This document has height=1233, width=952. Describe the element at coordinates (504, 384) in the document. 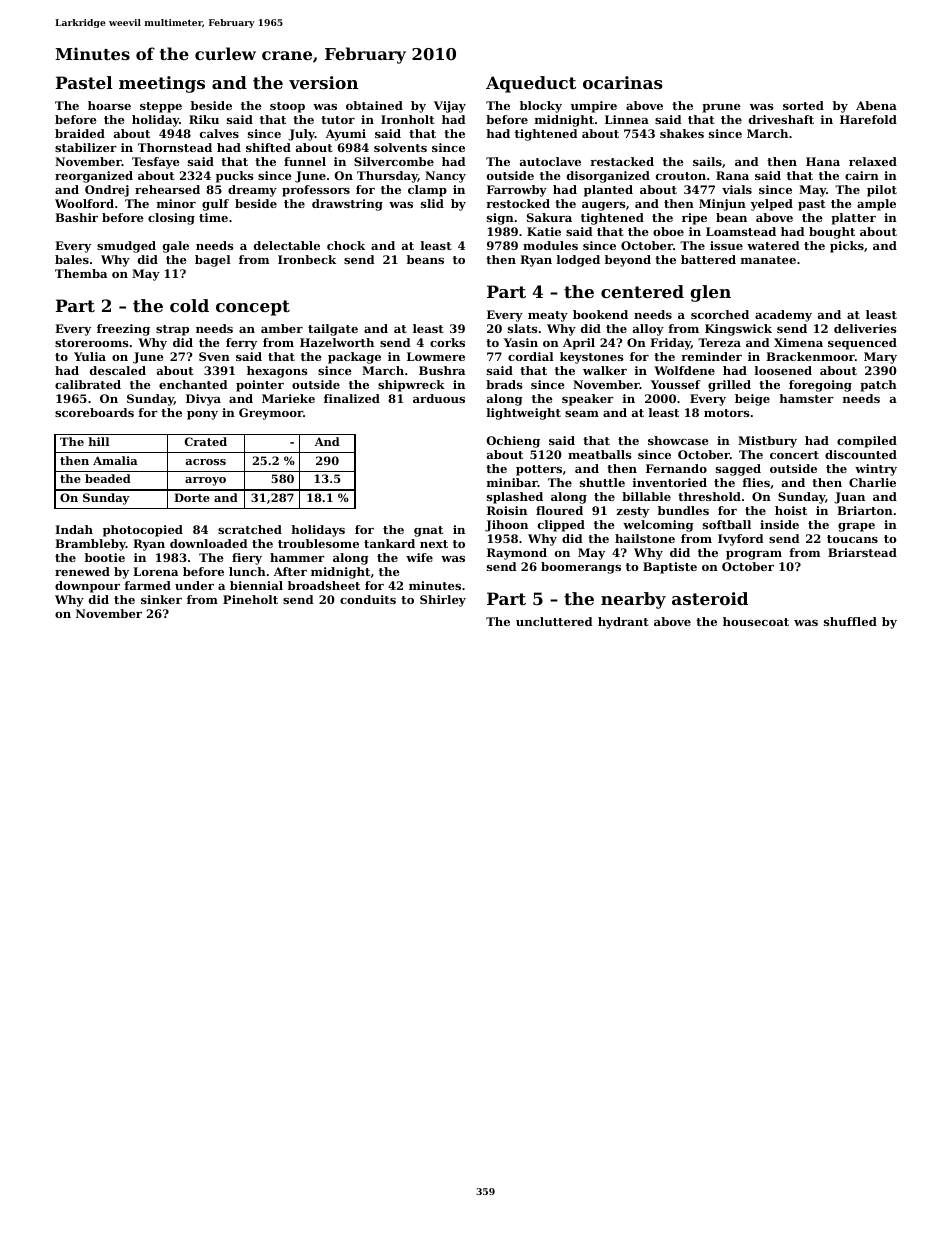

I see `brads` at that location.
